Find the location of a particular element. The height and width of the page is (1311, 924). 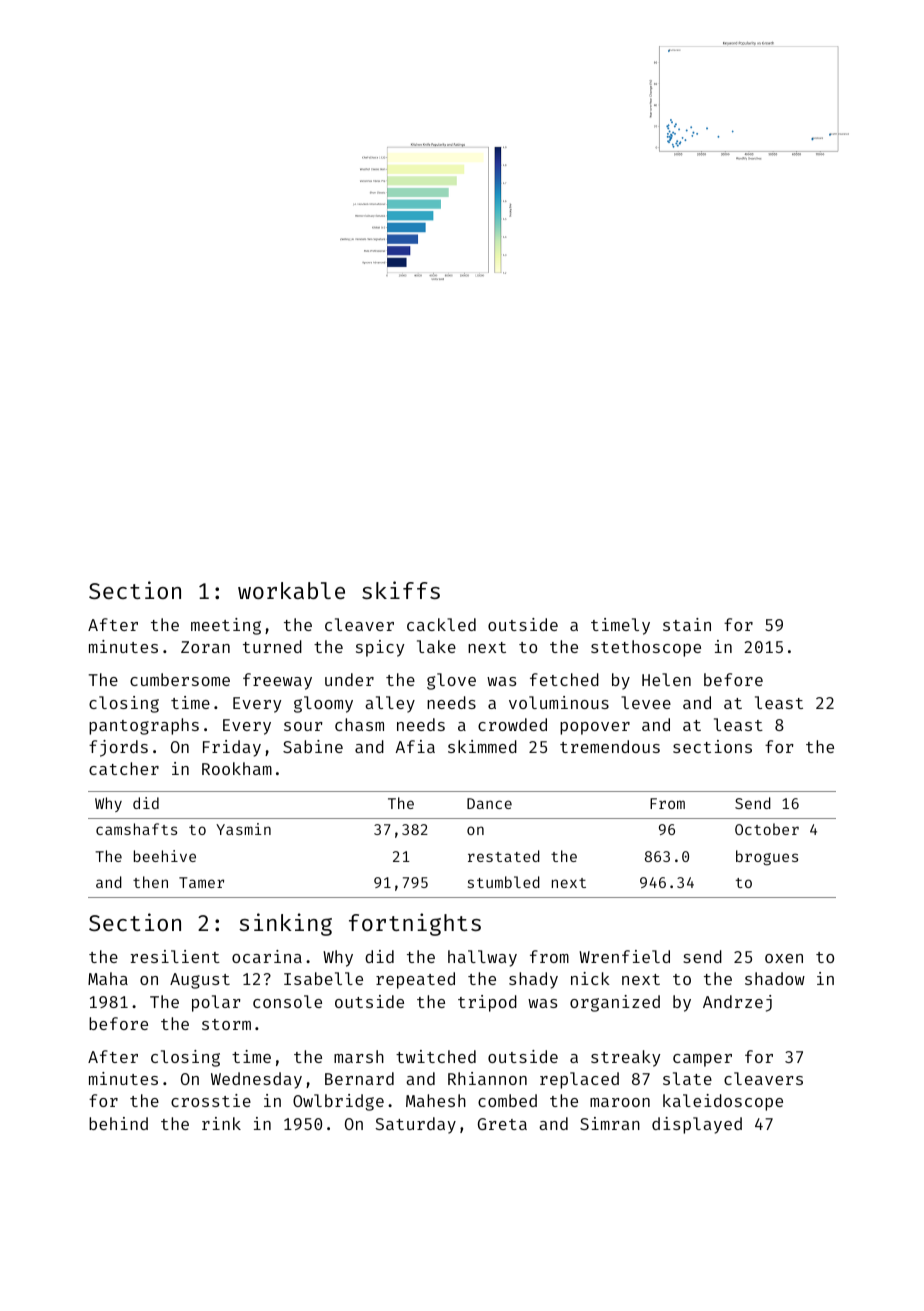

storm is located at coordinates (226, 1024).
